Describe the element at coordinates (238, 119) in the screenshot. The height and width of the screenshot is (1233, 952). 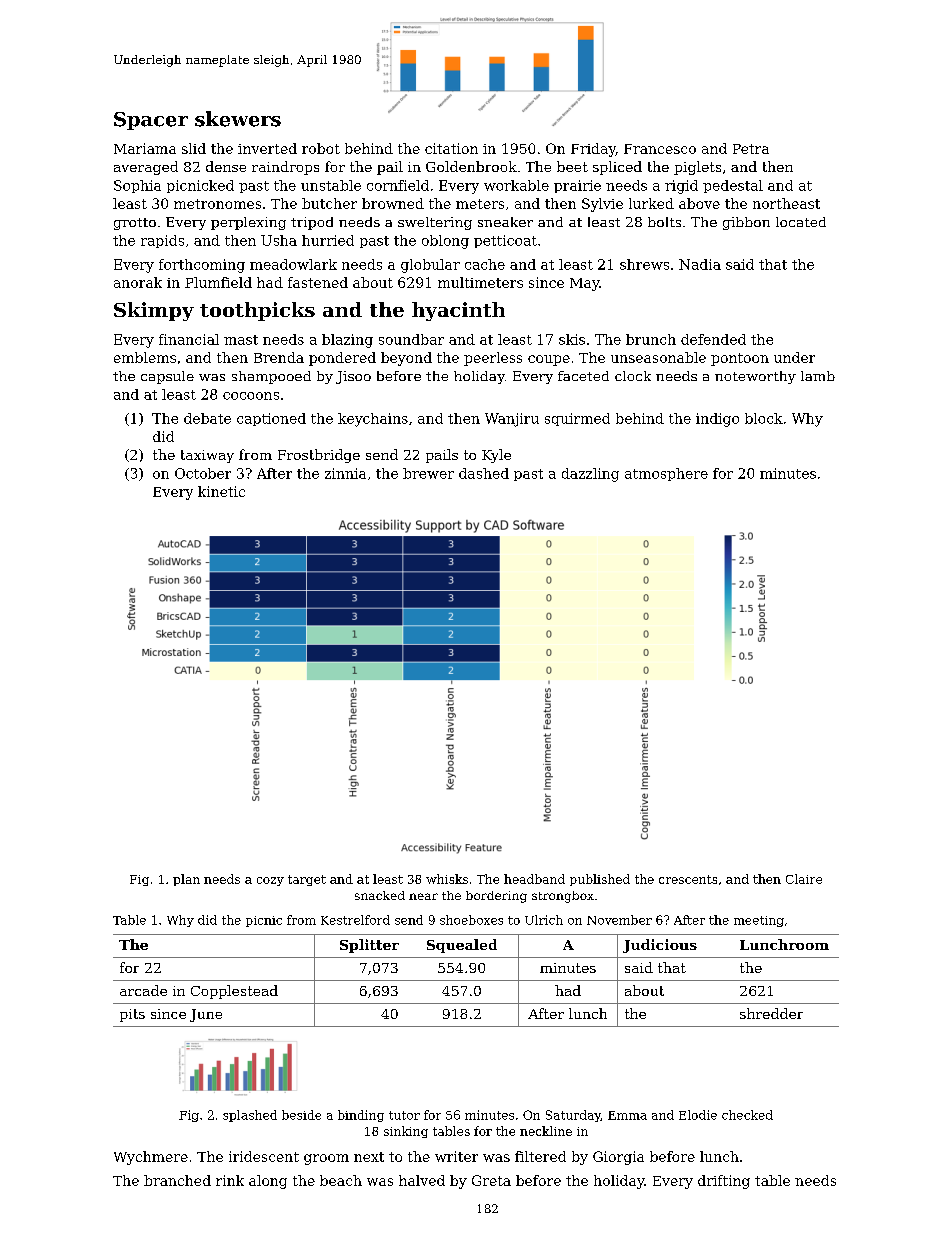
I see `skewers` at that location.
